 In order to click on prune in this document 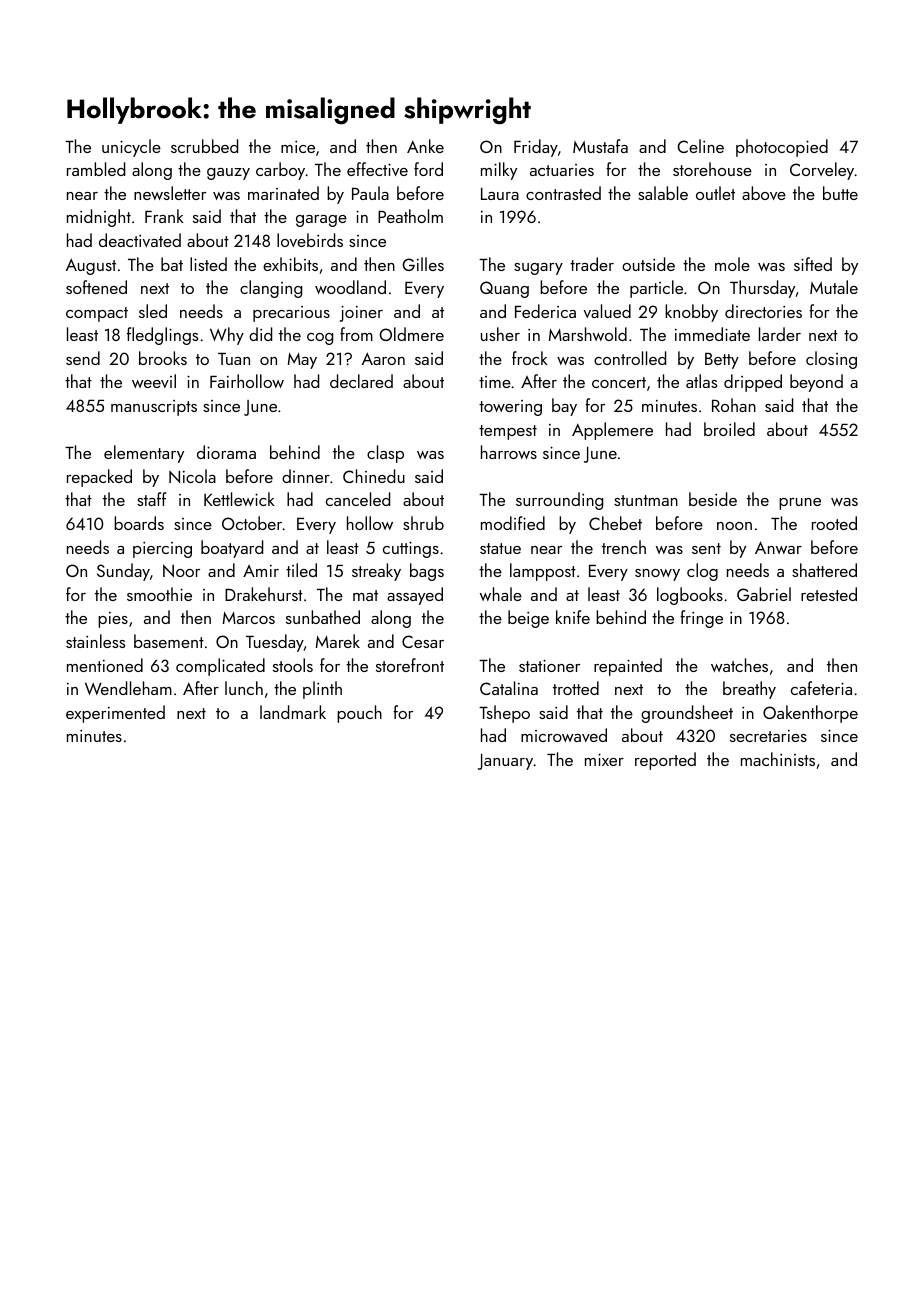, I will do `click(800, 504)`.
